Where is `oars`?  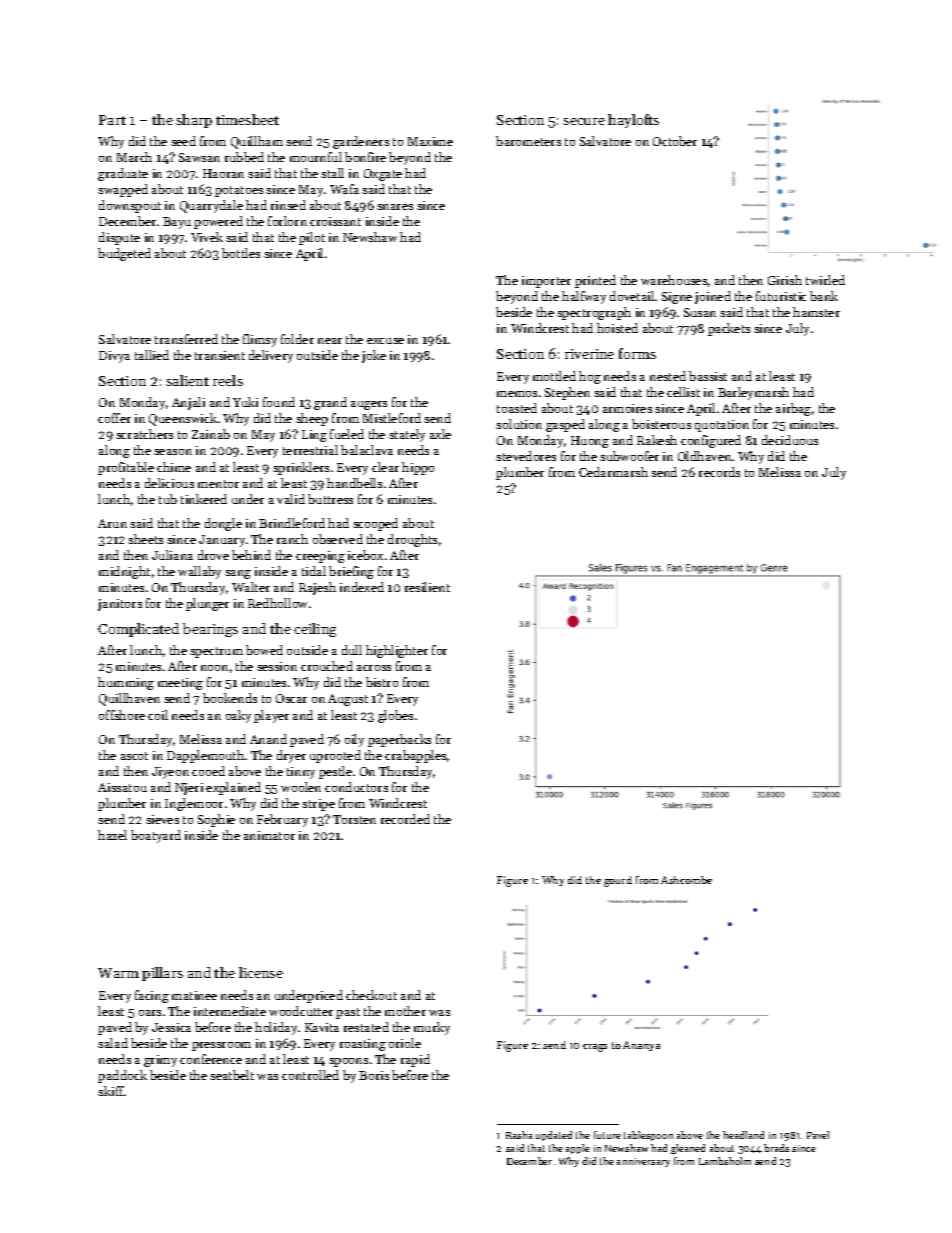 oars is located at coordinates (150, 1013).
